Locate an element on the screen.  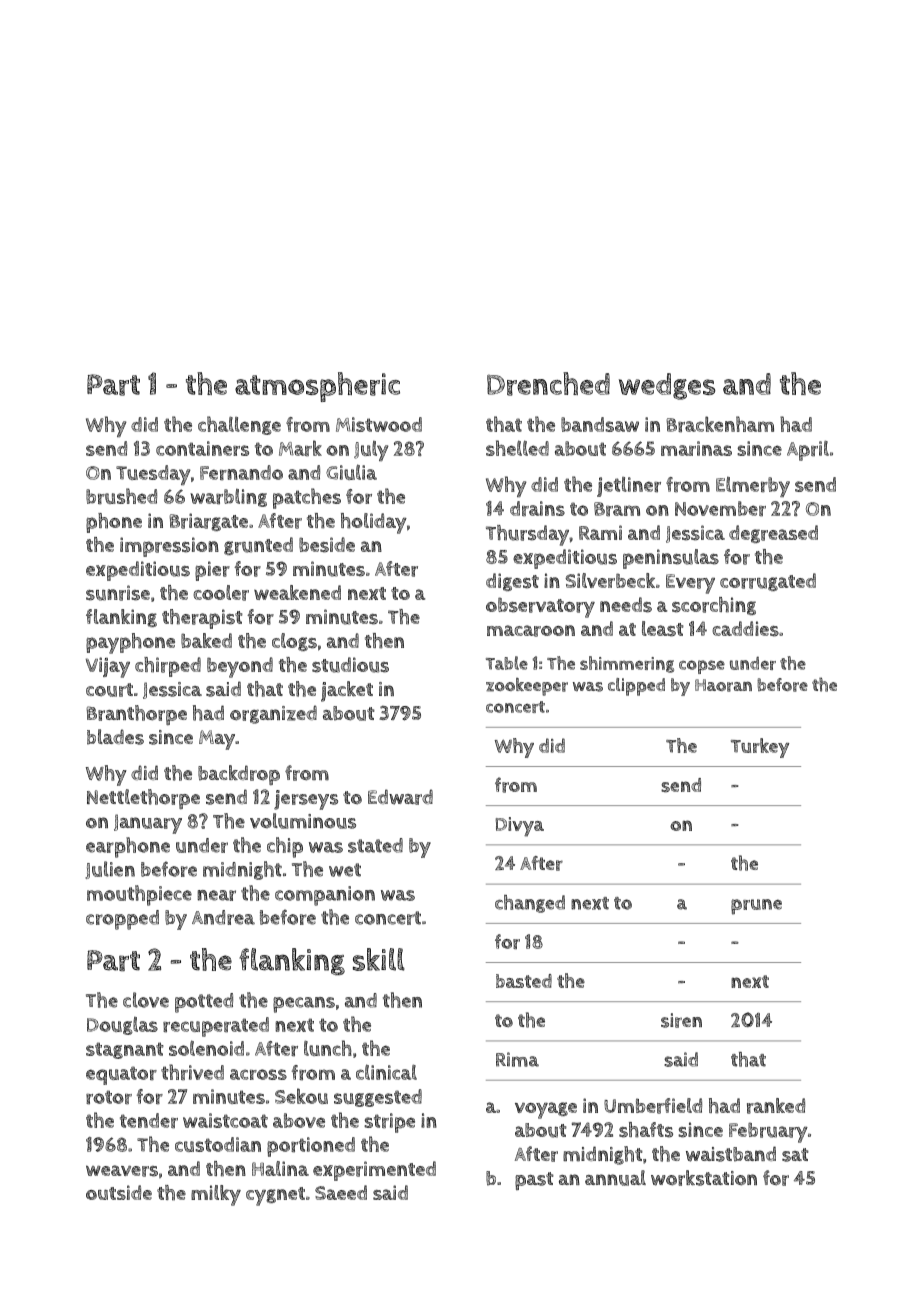
annual is located at coordinates (615, 1178).
